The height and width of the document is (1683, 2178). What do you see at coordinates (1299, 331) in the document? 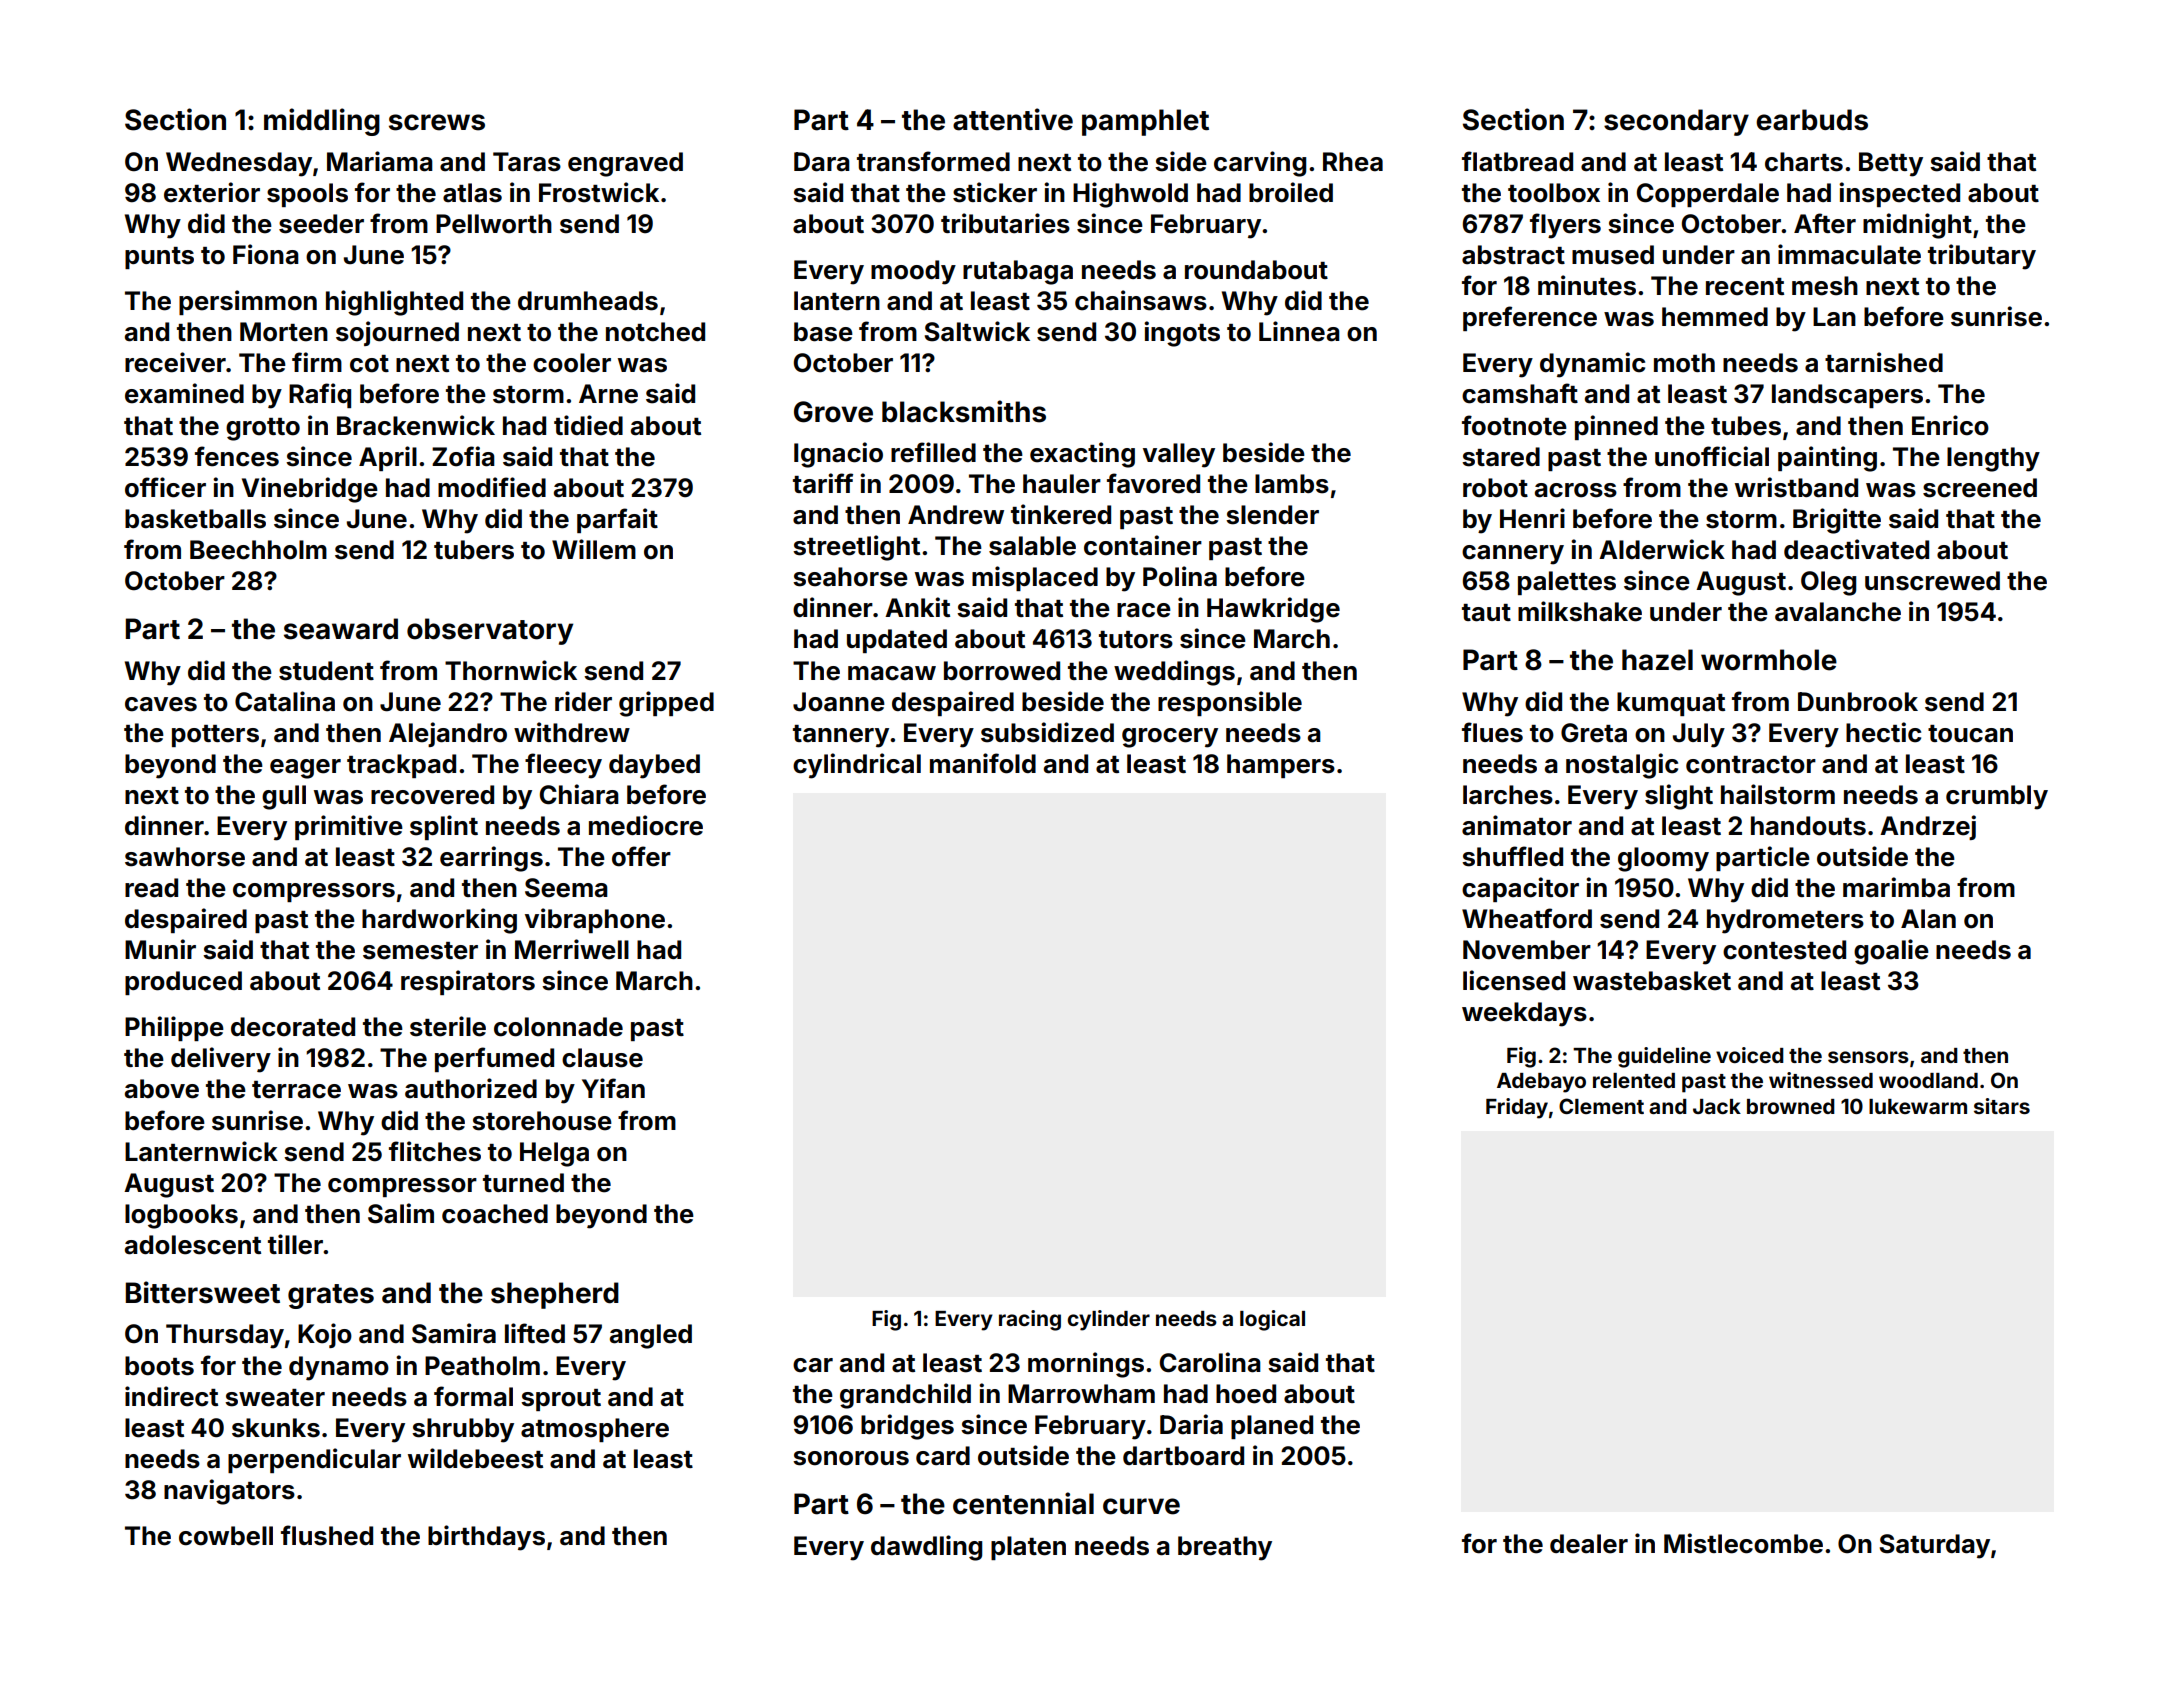
I see `Linnea` at bounding box center [1299, 331].
